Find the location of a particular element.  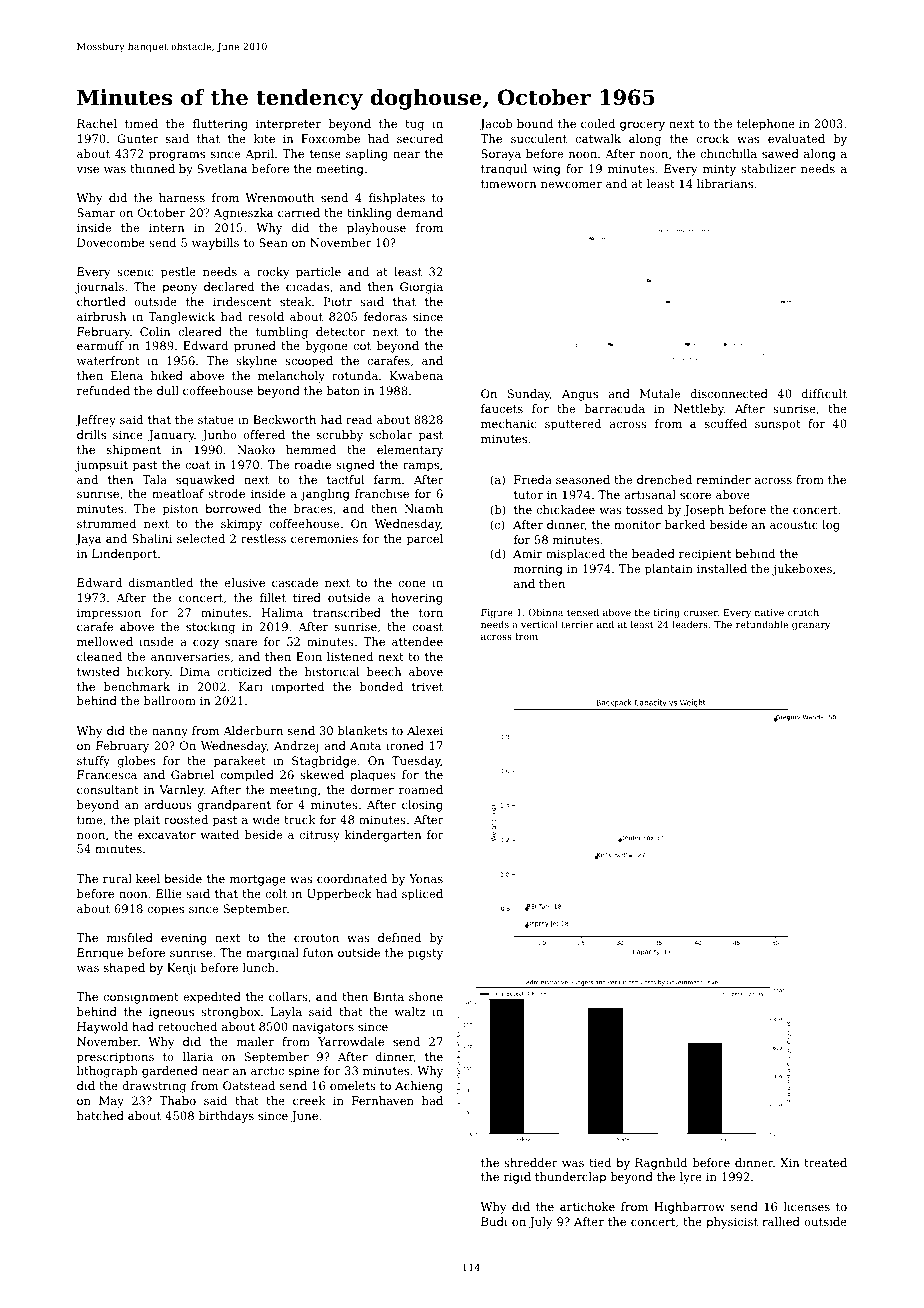

sapling is located at coordinates (367, 155).
